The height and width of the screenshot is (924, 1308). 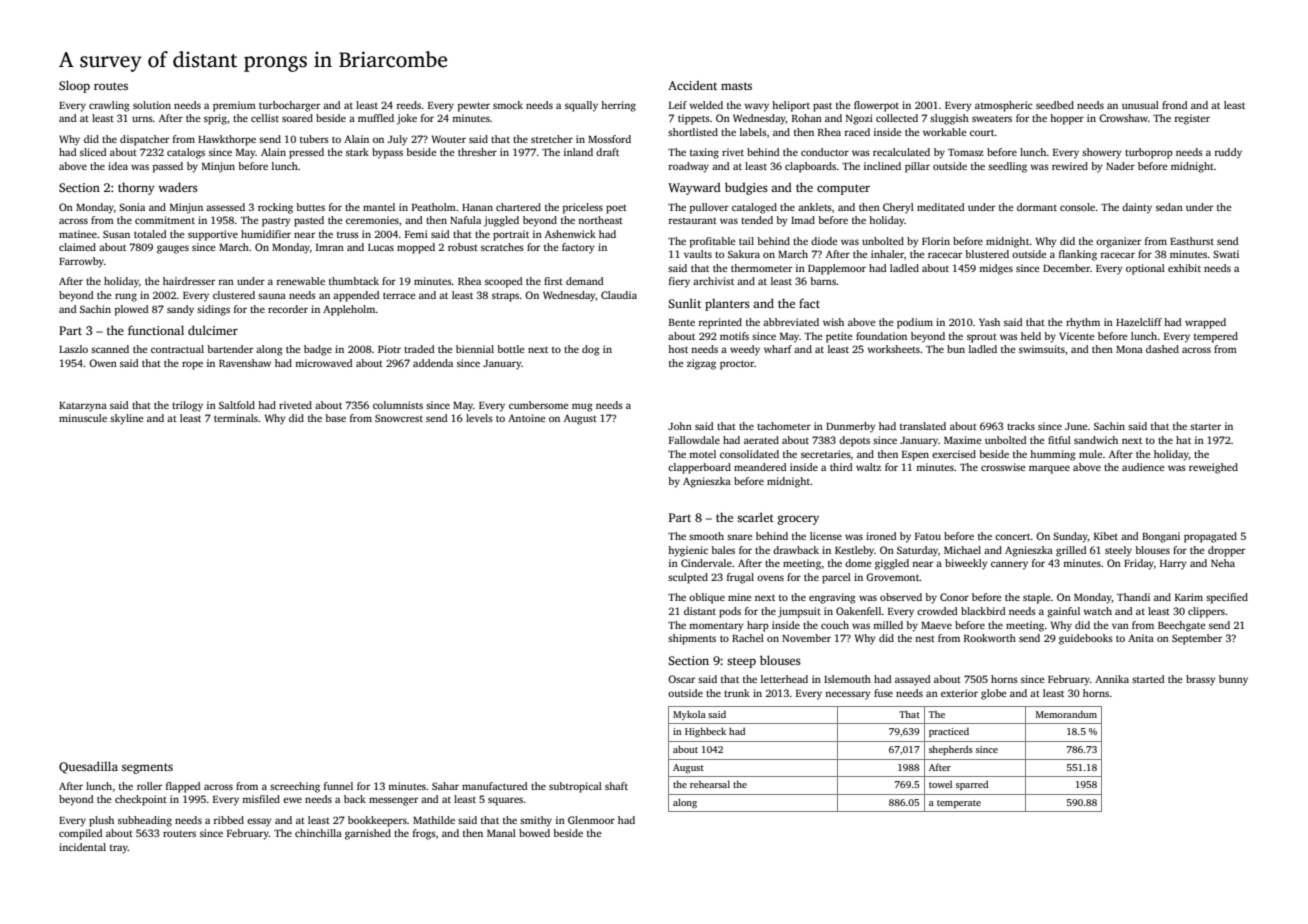 I want to click on skyline, so click(x=127, y=419).
